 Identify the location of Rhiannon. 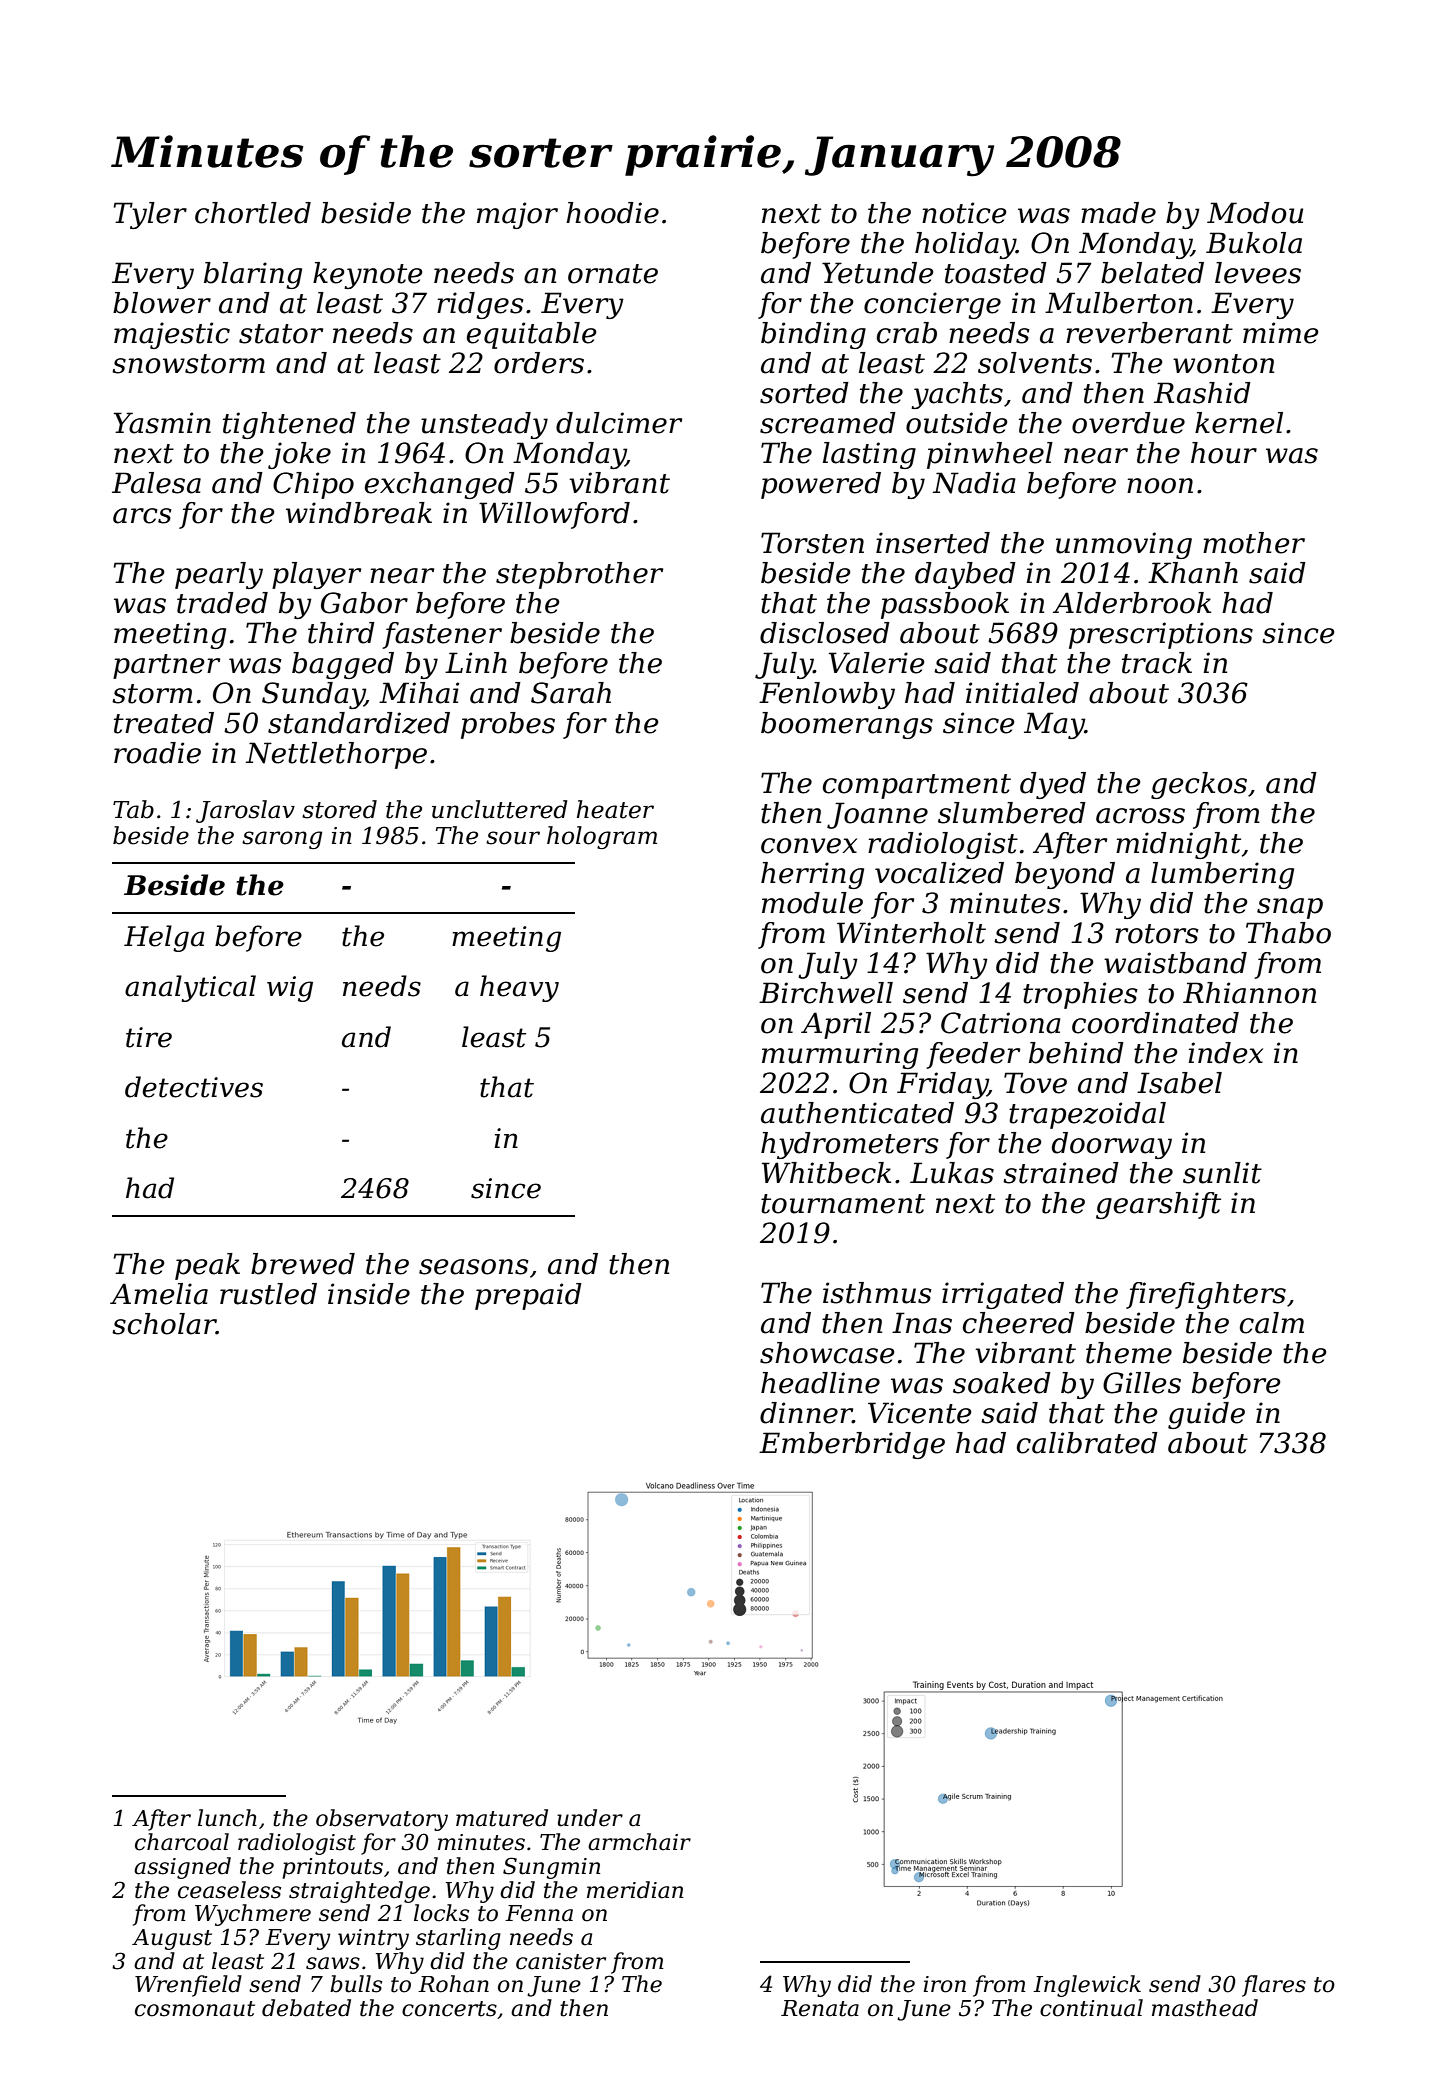
(1249, 993).
